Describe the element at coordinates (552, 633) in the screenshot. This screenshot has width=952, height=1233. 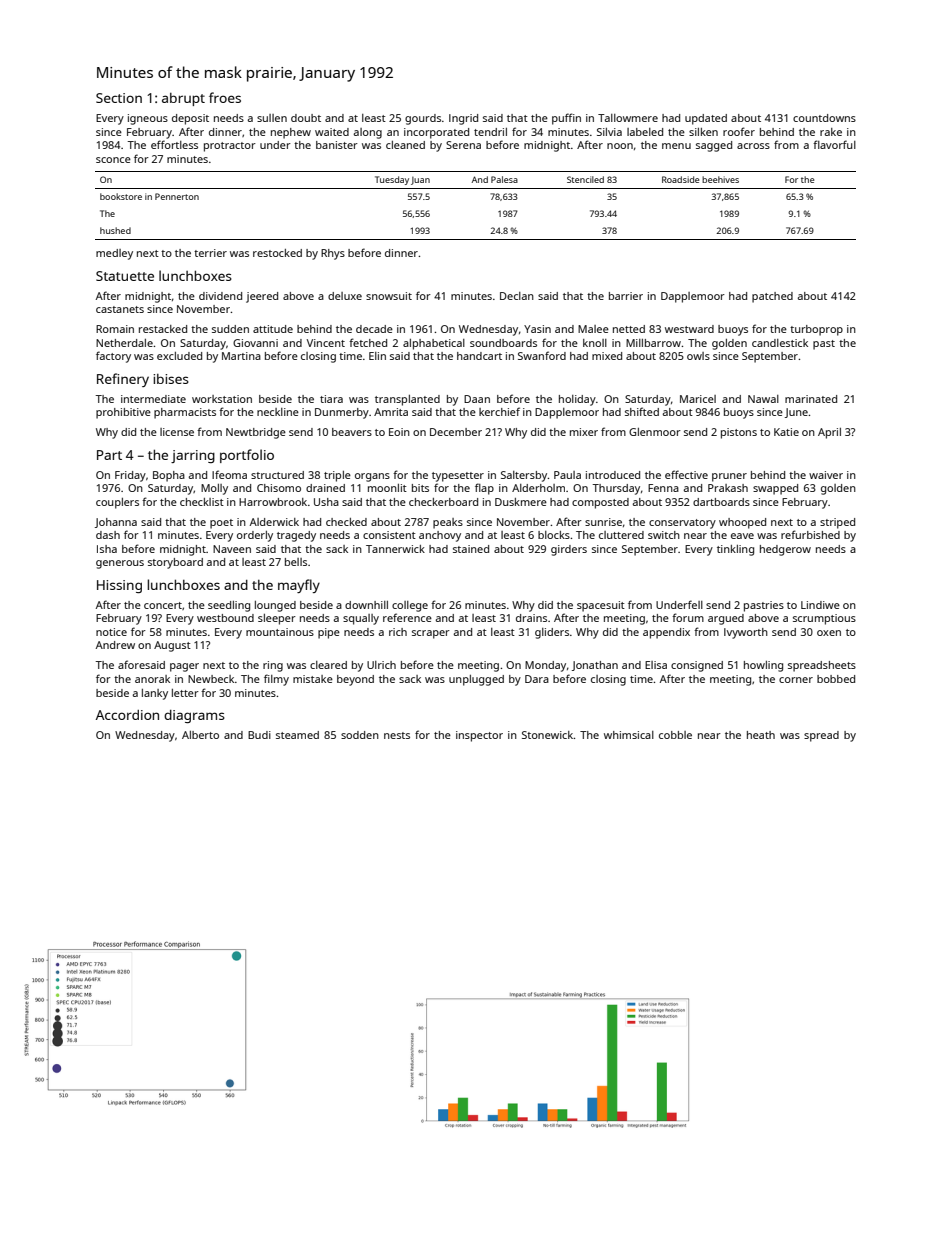
I see `gliders` at that location.
